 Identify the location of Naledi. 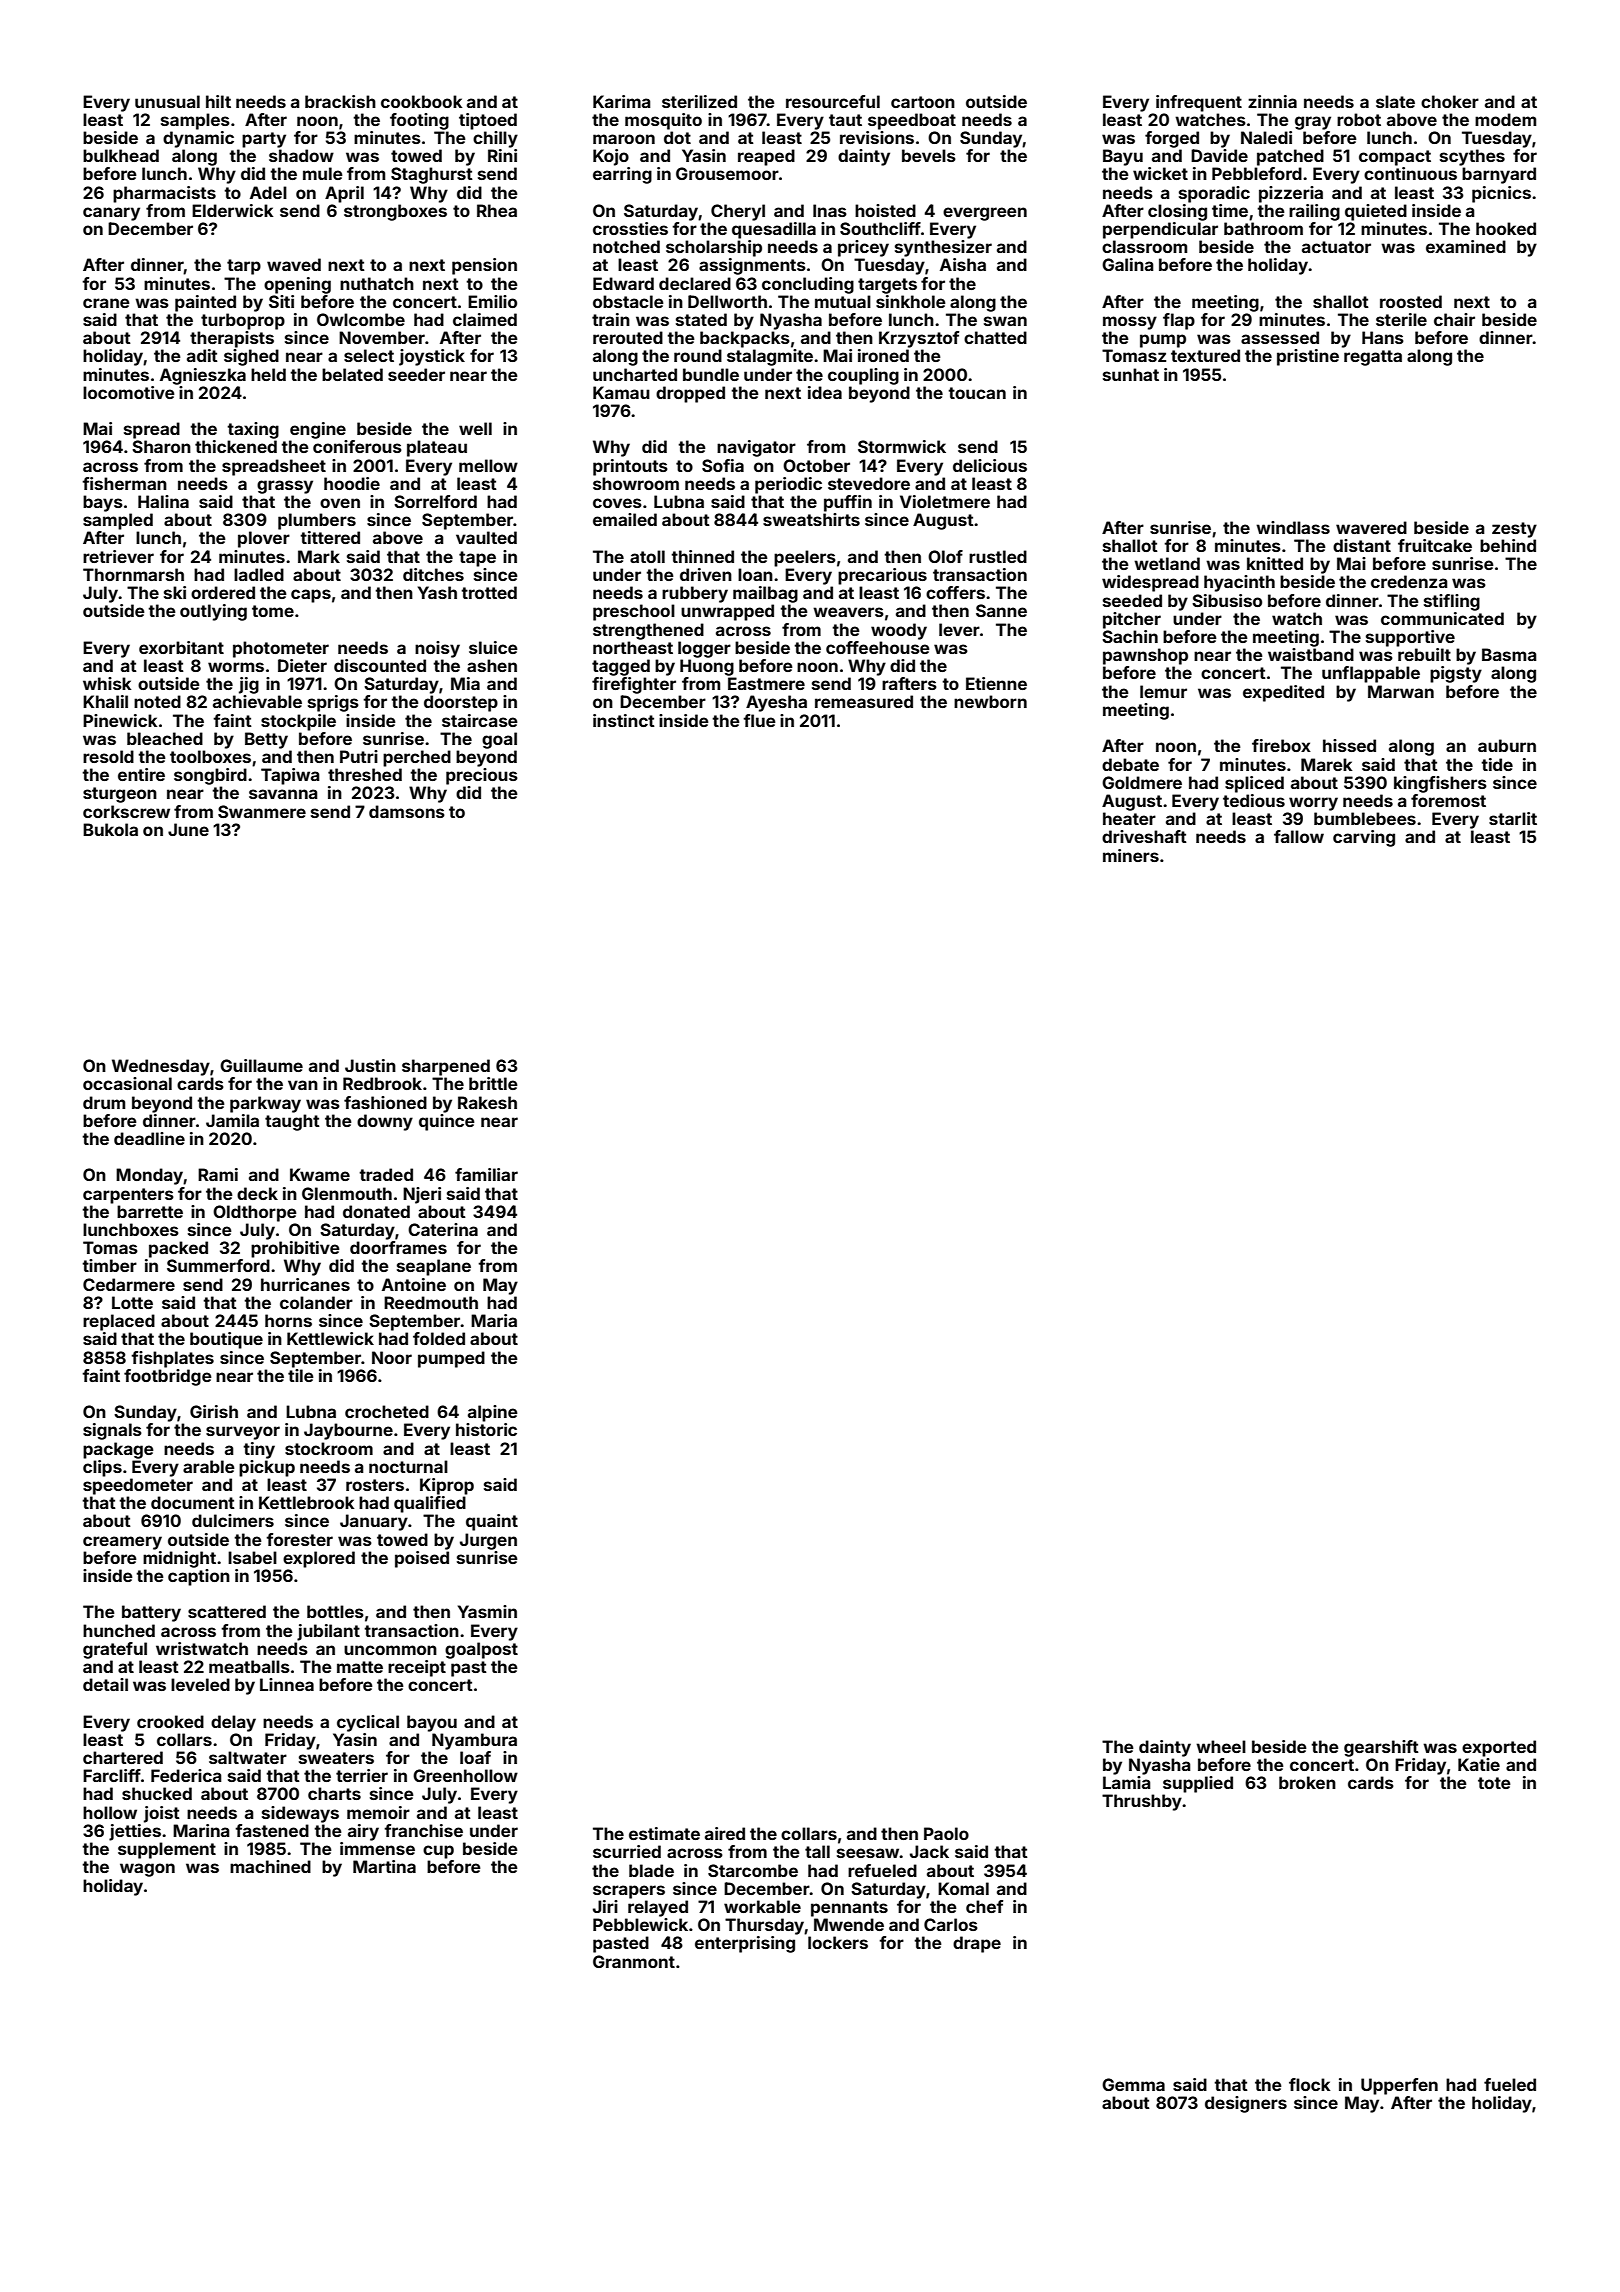
(1266, 137).
